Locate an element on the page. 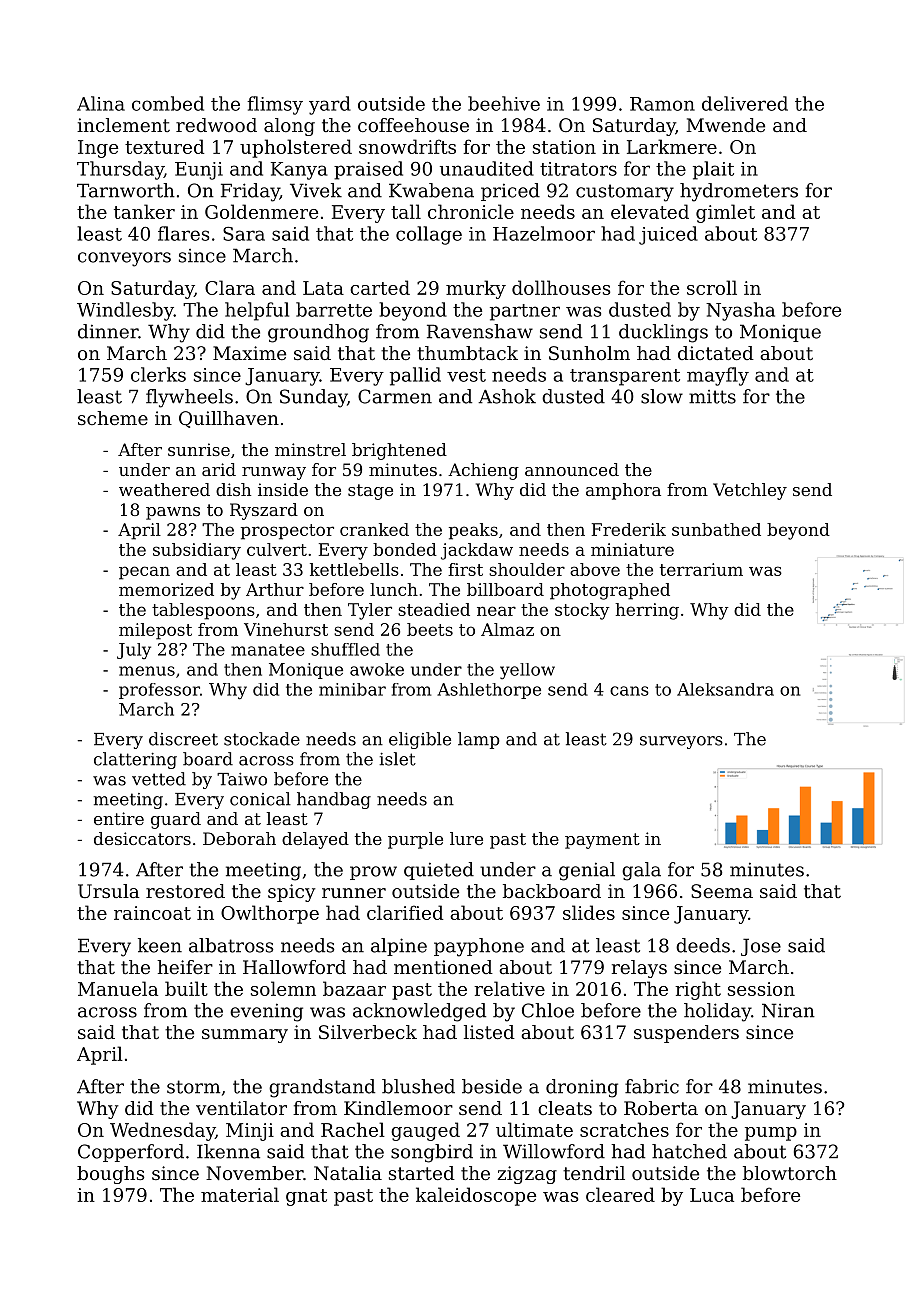 Image resolution: width=924 pixels, height=1314 pixels. Seema is located at coordinates (722, 891).
